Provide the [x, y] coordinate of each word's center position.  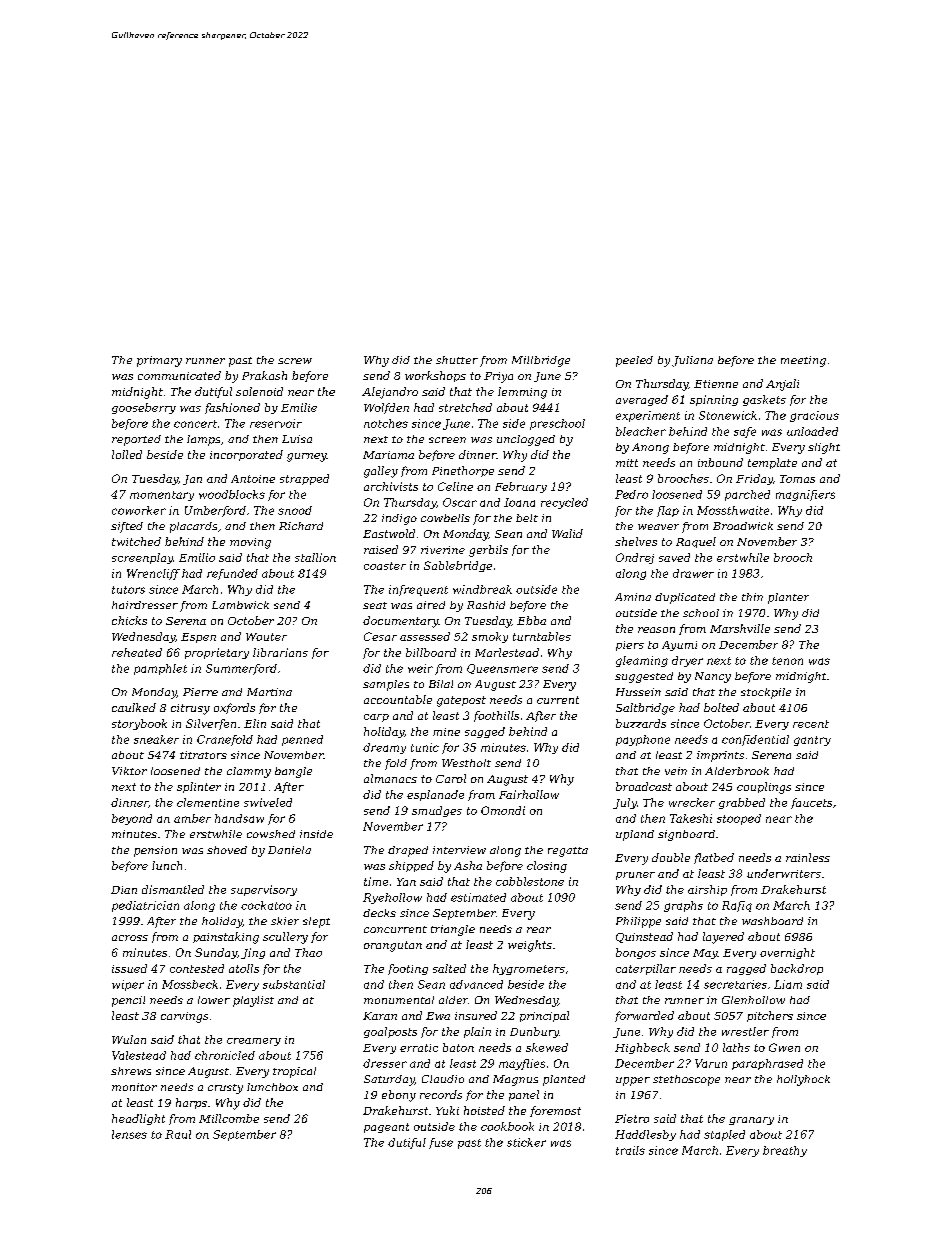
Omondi [503, 810]
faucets [811, 803]
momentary [162, 496]
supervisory [264, 890]
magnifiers [805, 495]
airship [707, 890]
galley [381, 472]
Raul [178, 1134]
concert [195, 424]
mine [446, 732]
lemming [522, 393]
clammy [249, 772]
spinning [714, 400]
